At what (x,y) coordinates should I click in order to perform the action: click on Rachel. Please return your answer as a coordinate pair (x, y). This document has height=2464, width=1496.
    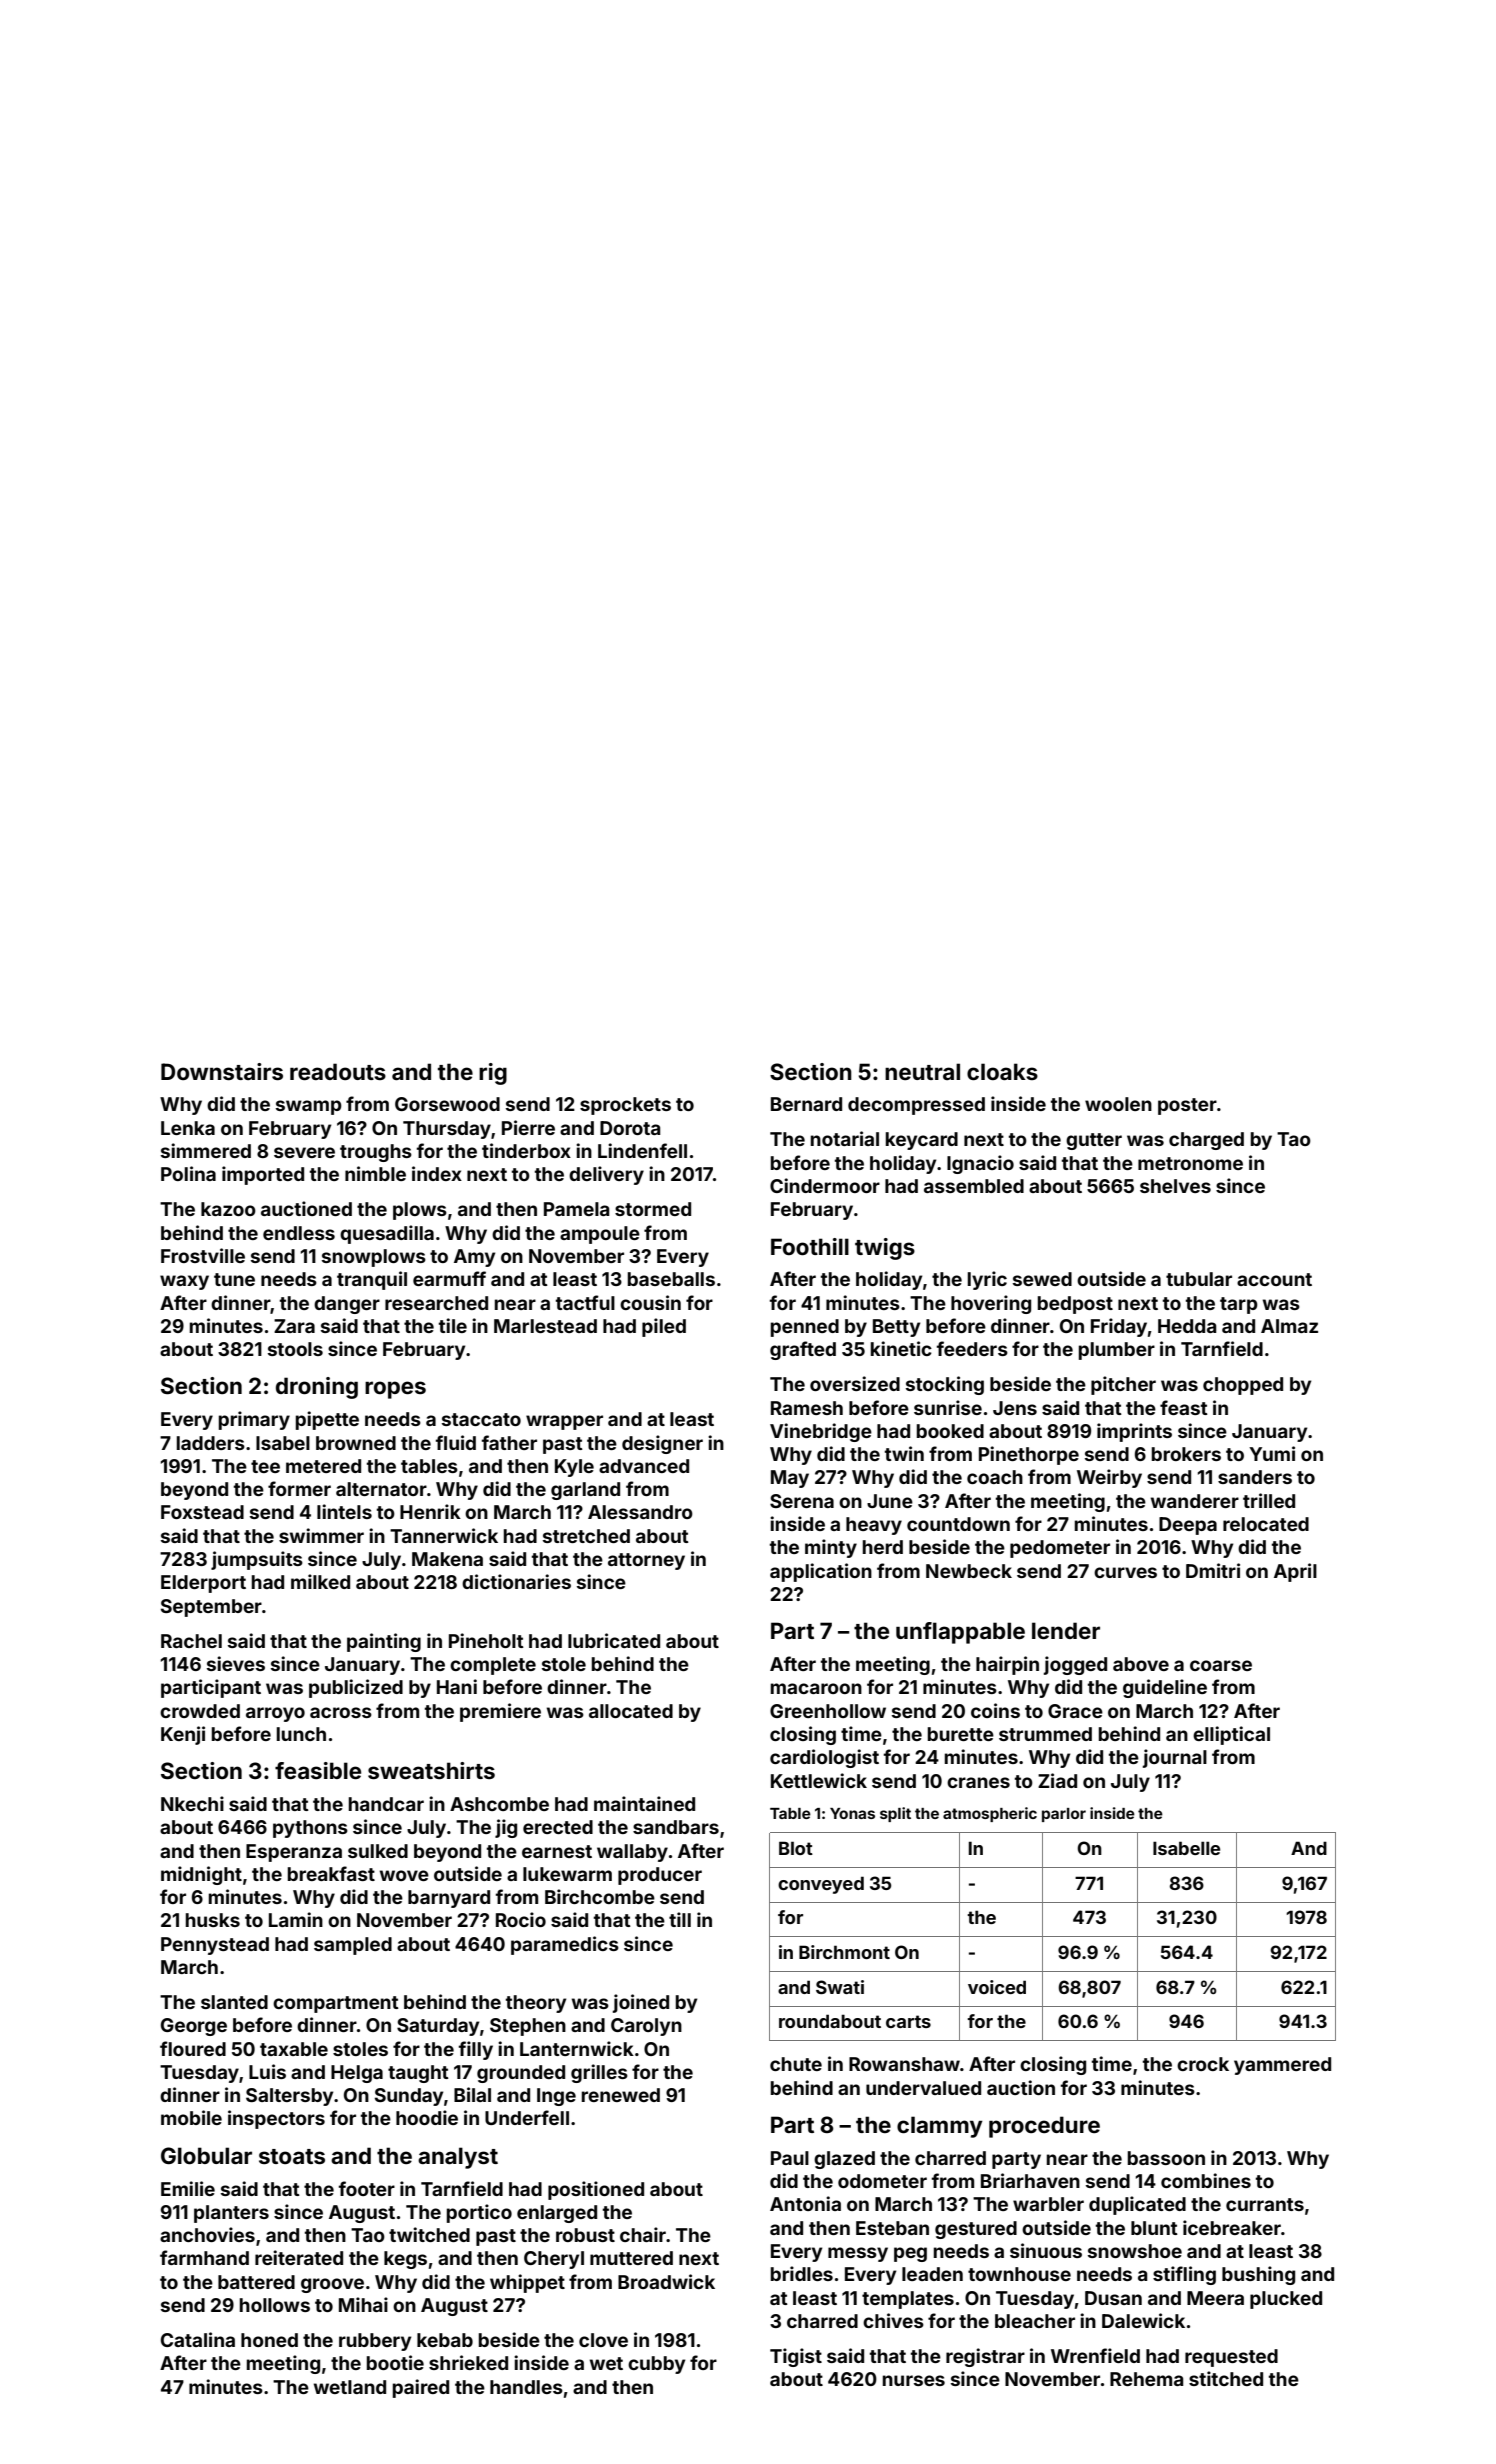
    Looking at the image, I should click on (191, 1641).
